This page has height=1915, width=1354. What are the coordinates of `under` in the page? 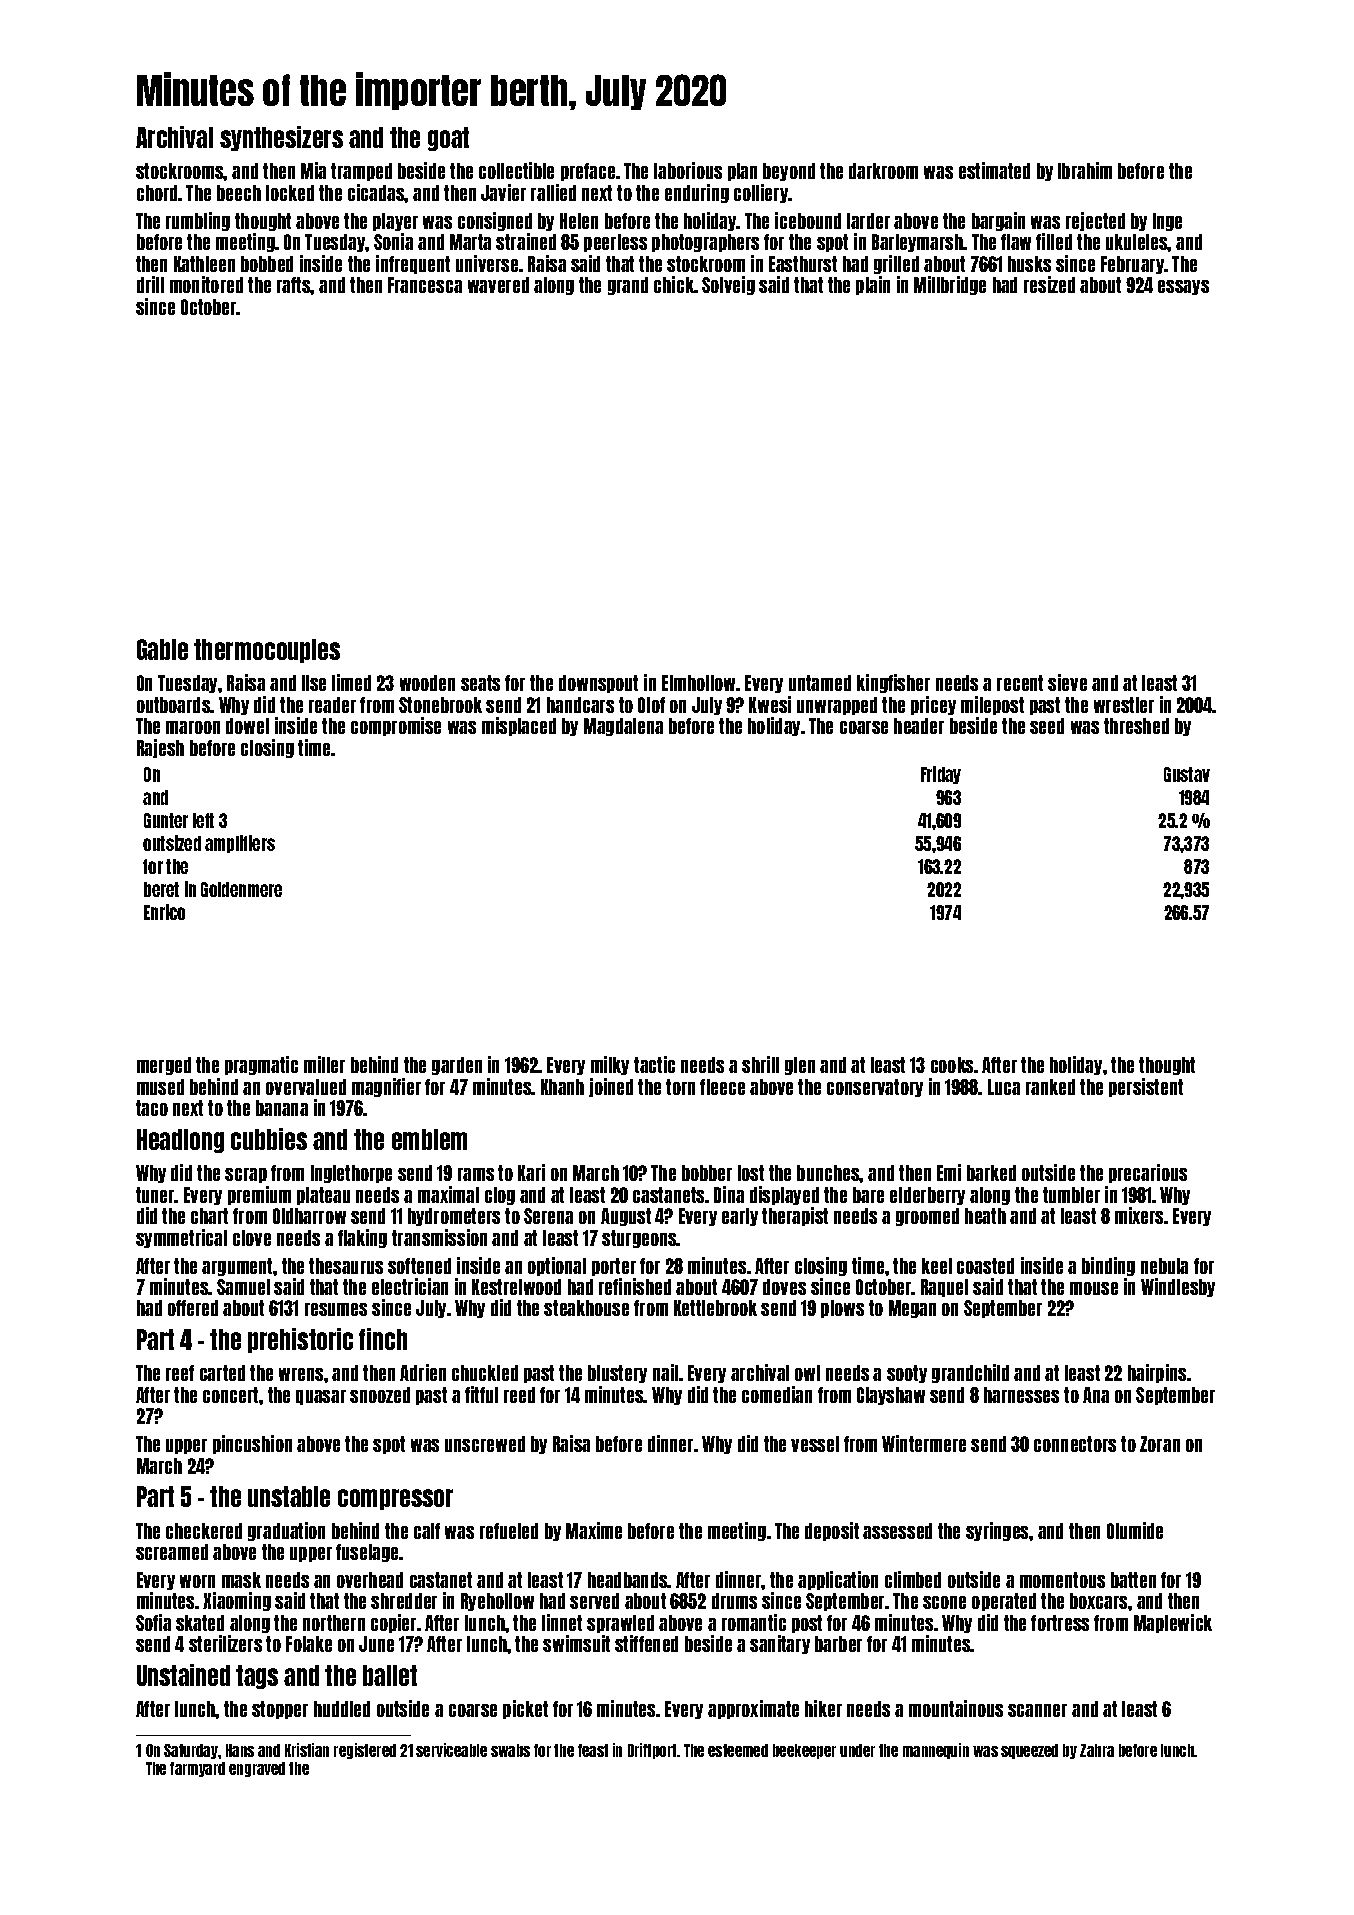 It's located at (857, 1750).
